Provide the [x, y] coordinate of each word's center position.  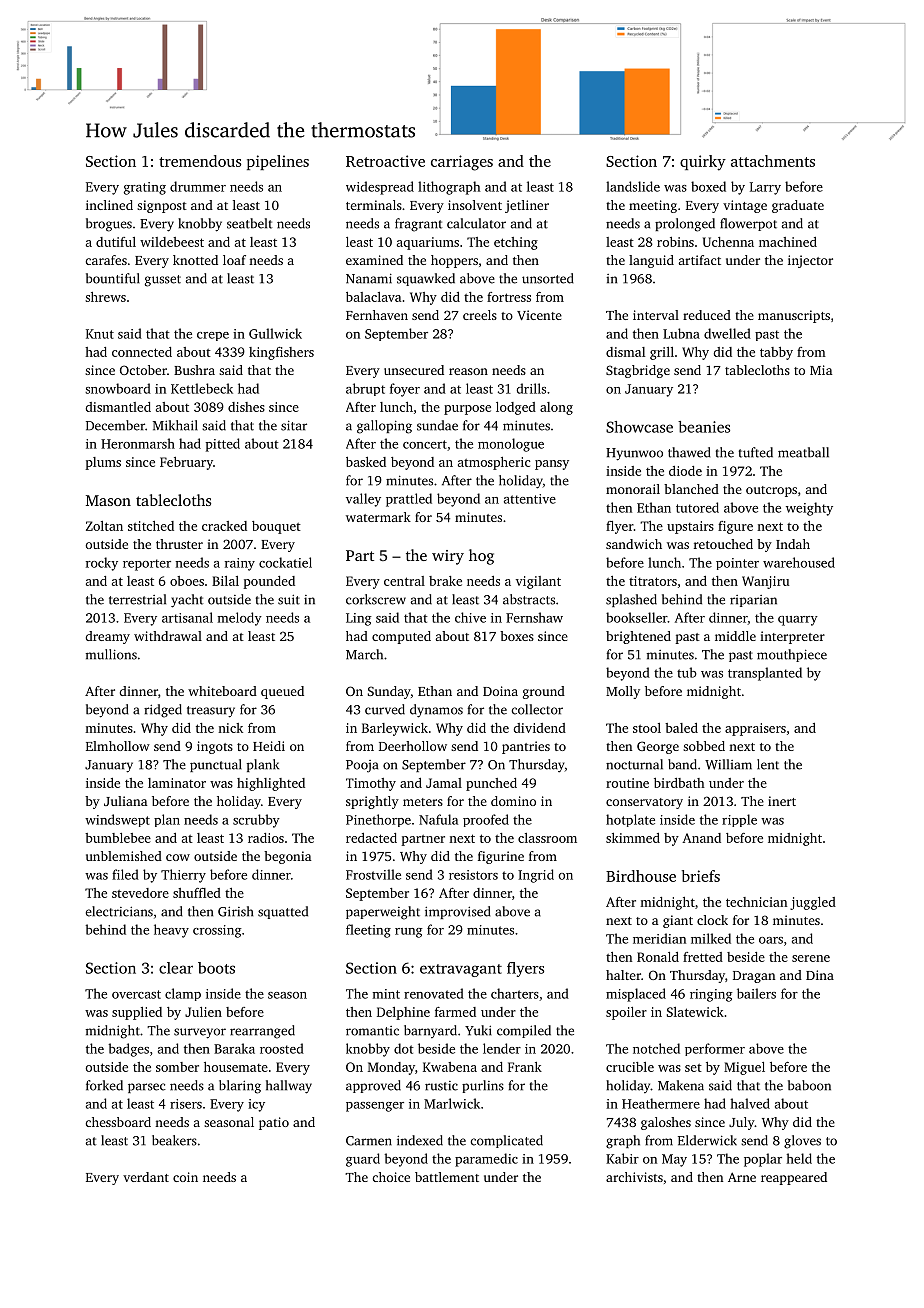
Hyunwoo [634, 454]
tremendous [200, 161]
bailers [756, 993]
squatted [283, 912]
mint [386, 994]
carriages [462, 163]
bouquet [276, 527]
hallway [289, 1087]
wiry [448, 557]
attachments [773, 161]
